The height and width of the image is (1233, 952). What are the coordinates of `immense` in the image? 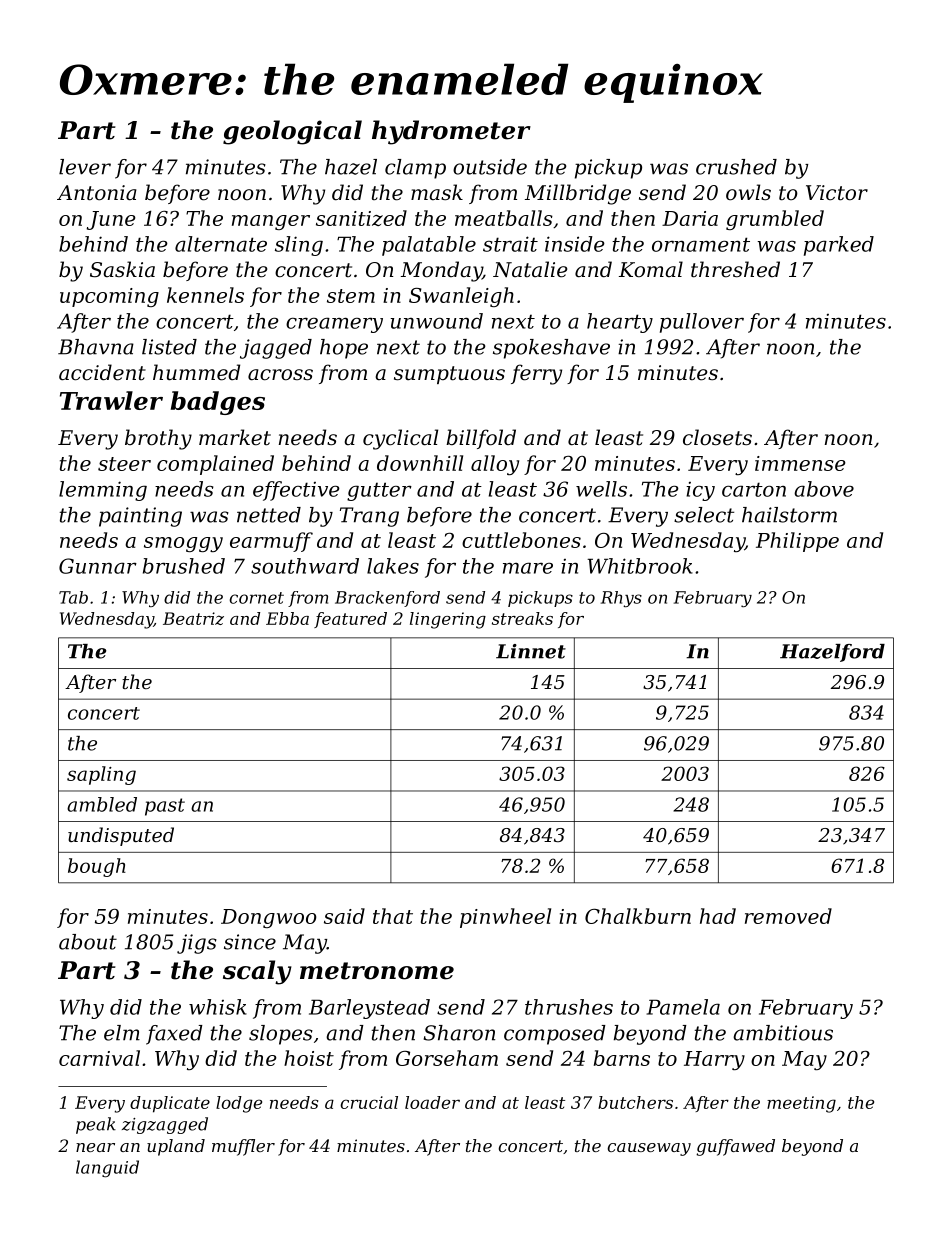 It's located at (800, 463).
